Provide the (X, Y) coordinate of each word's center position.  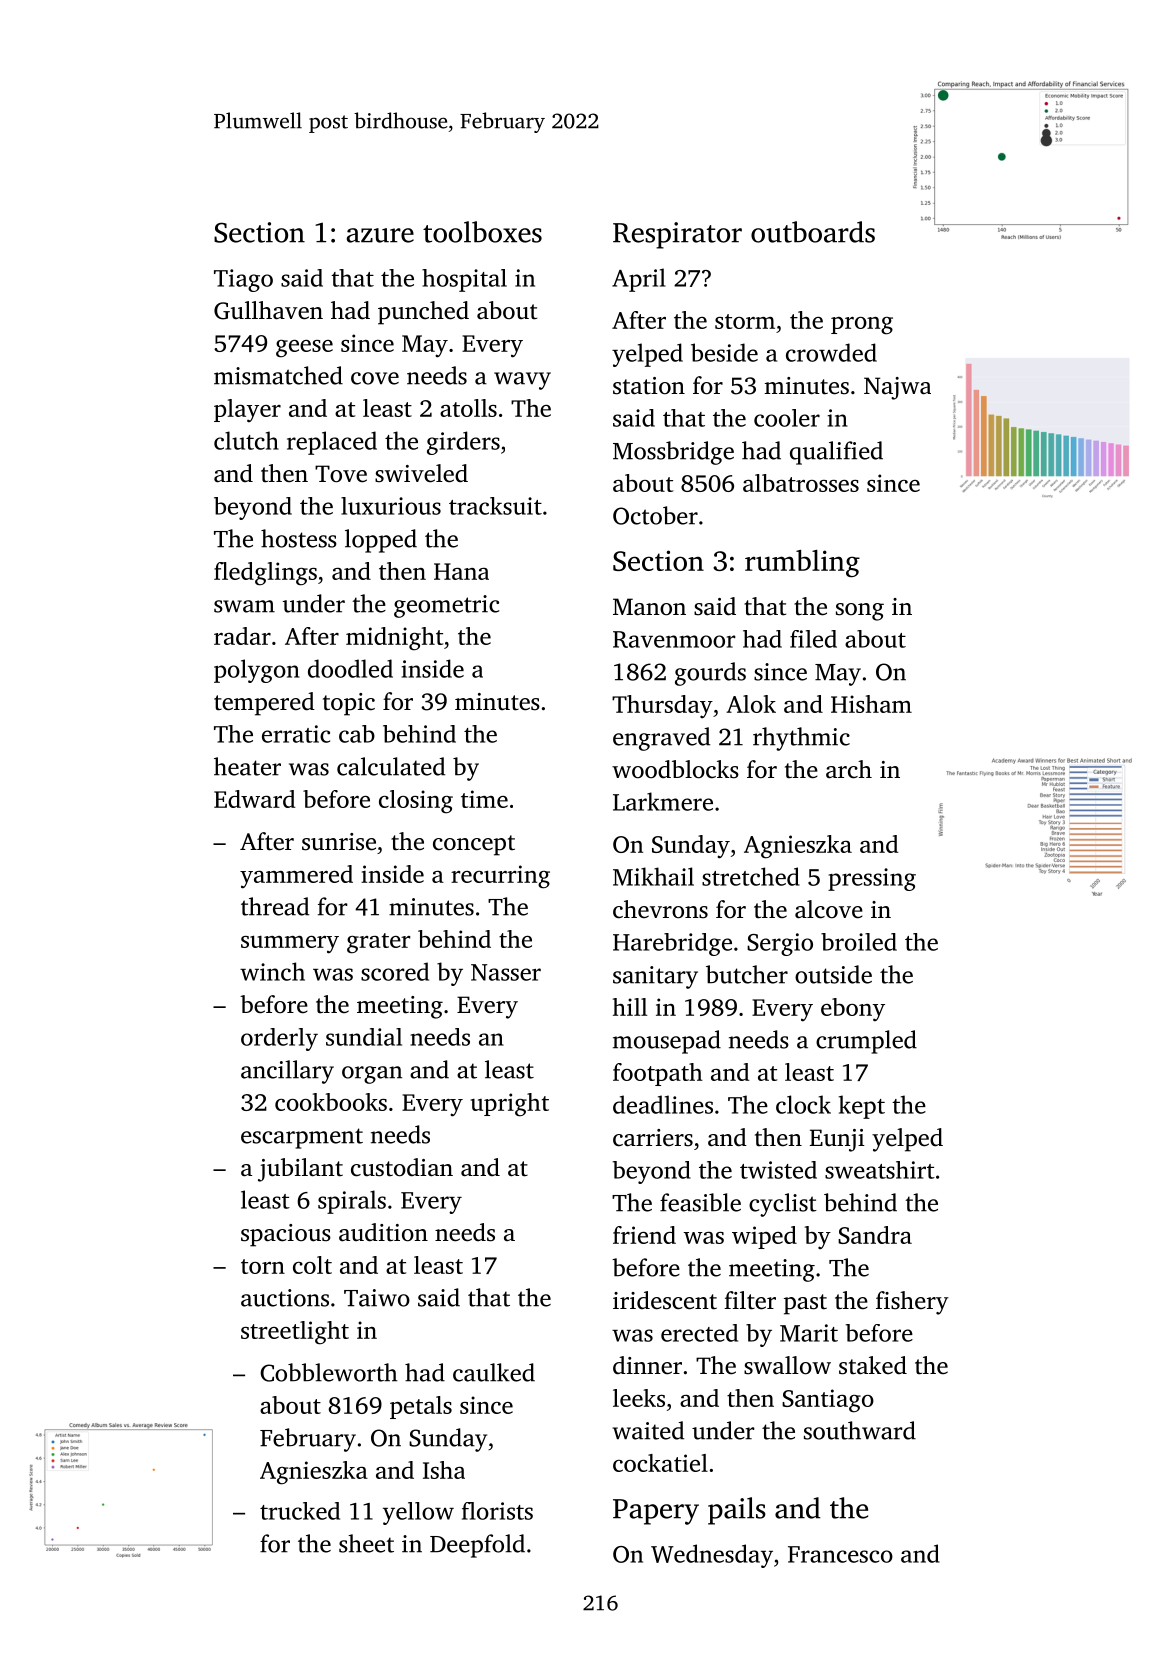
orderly (279, 1039)
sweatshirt (880, 1170)
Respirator (677, 235)
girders (463, 443)
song (860, 612)
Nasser (506, 972)
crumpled (866, 1042)
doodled (350, 668)
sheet (366, 1543)
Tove (341, 474)
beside (724, 352)
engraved (661, 739)
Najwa (897, 388)
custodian (402, 1167)
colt (312, 1265)
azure (380, 235)
